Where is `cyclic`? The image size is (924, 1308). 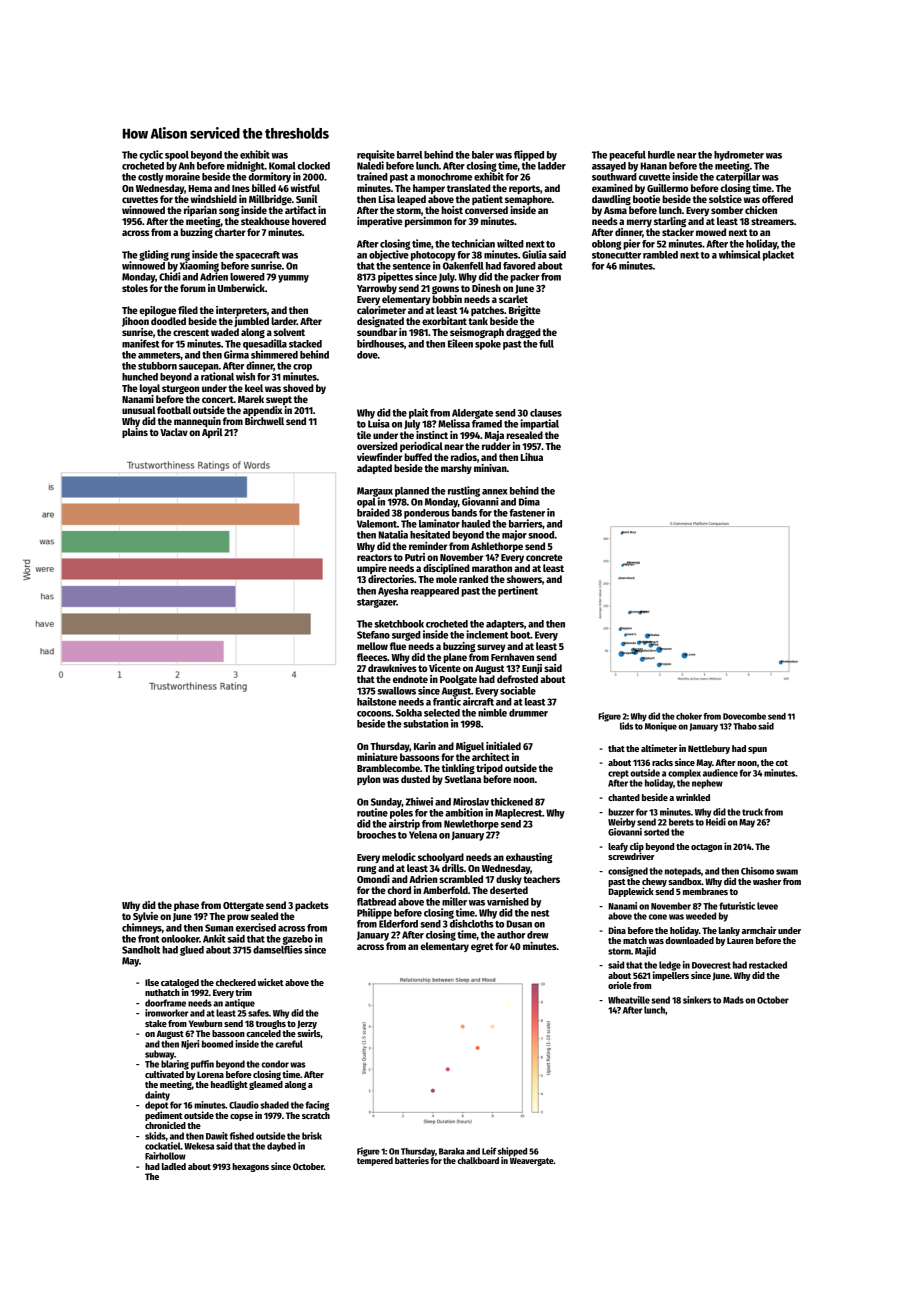 cyclic is located at coordinates (151, 155).
